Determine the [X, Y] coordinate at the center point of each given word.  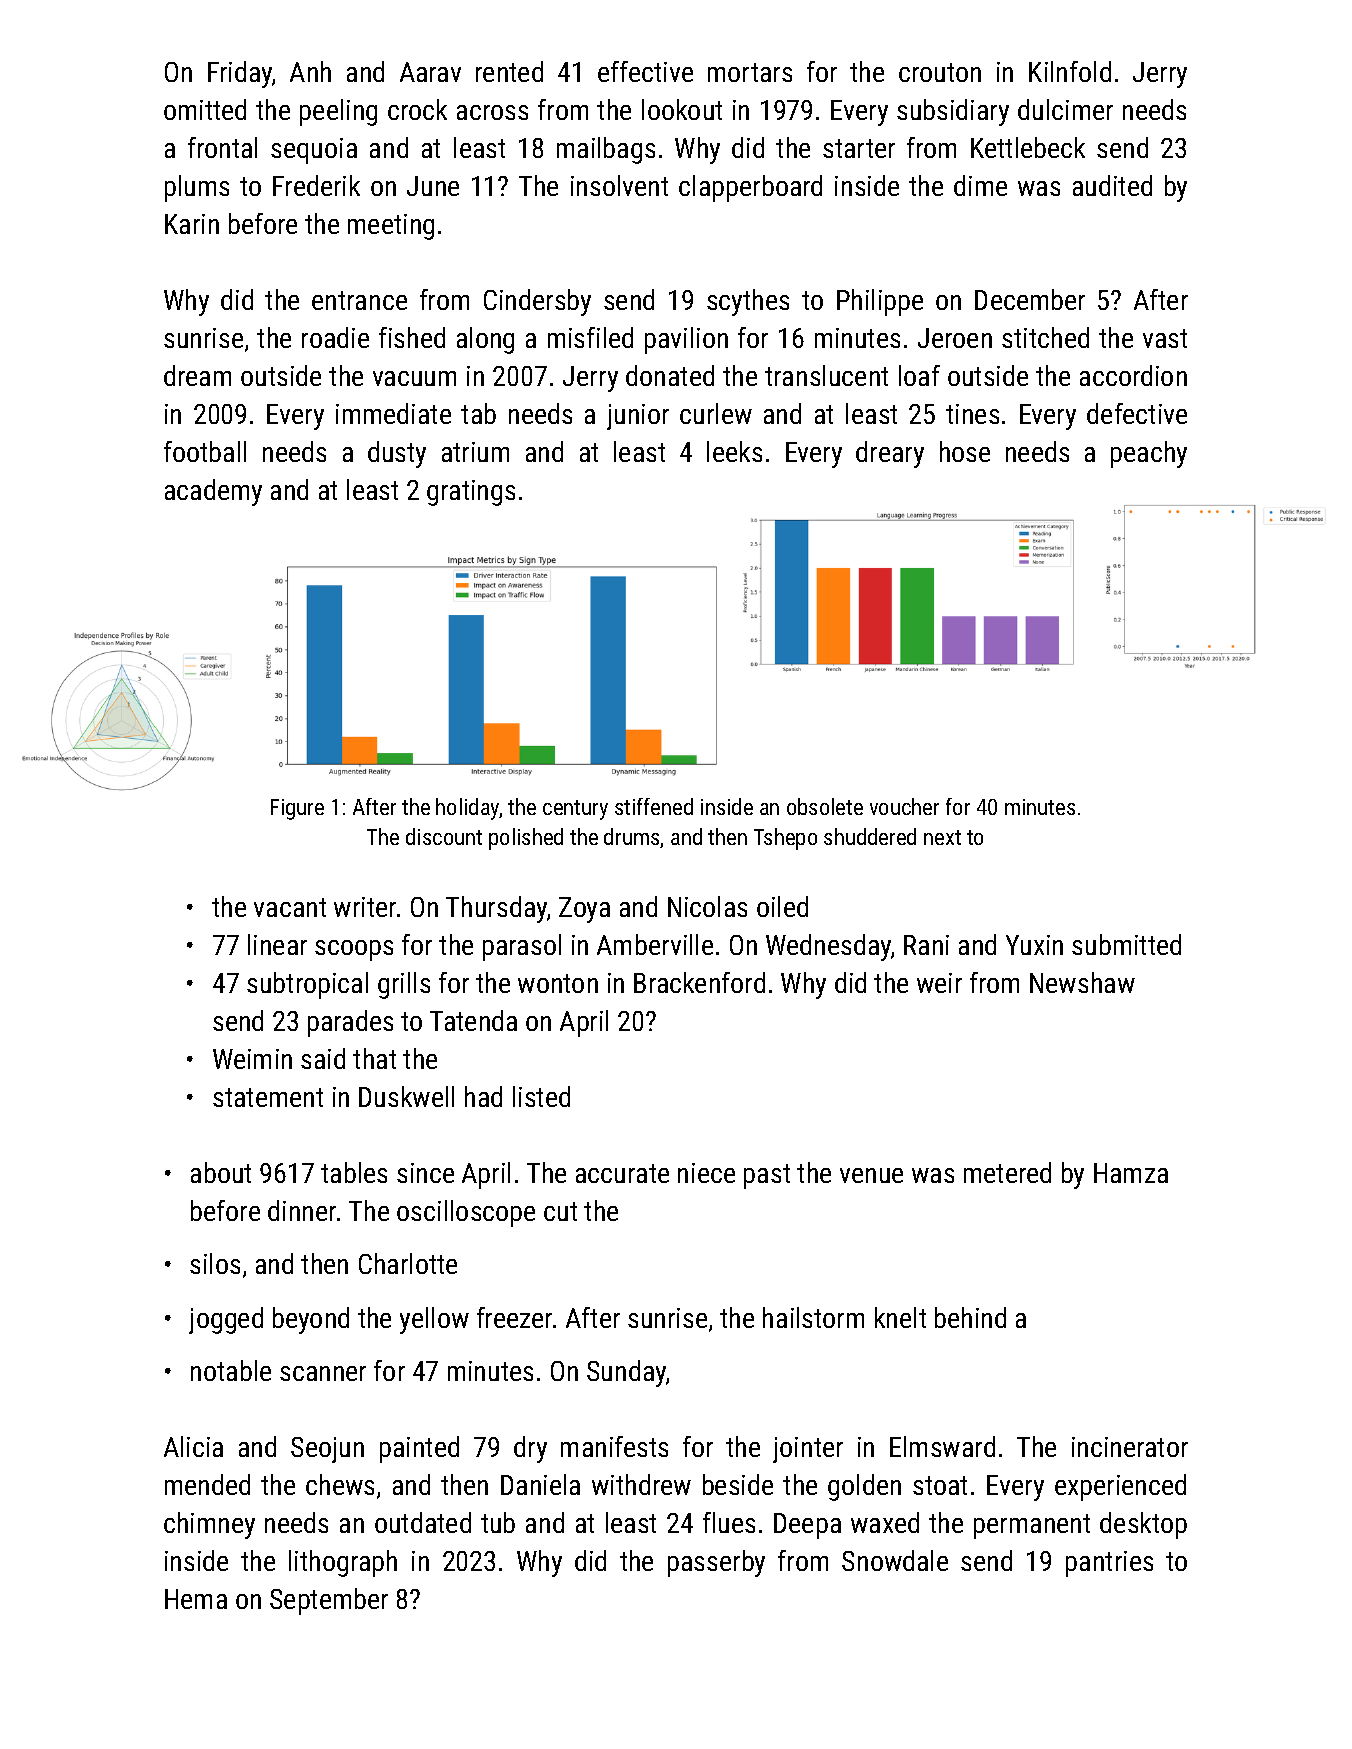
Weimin [252, 1059]
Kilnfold [1070, 71]
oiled [782, 906]
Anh [310, 71]
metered [1007, 1172]
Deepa [807, 1526]
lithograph [343, 1563]
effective [645, 71]
